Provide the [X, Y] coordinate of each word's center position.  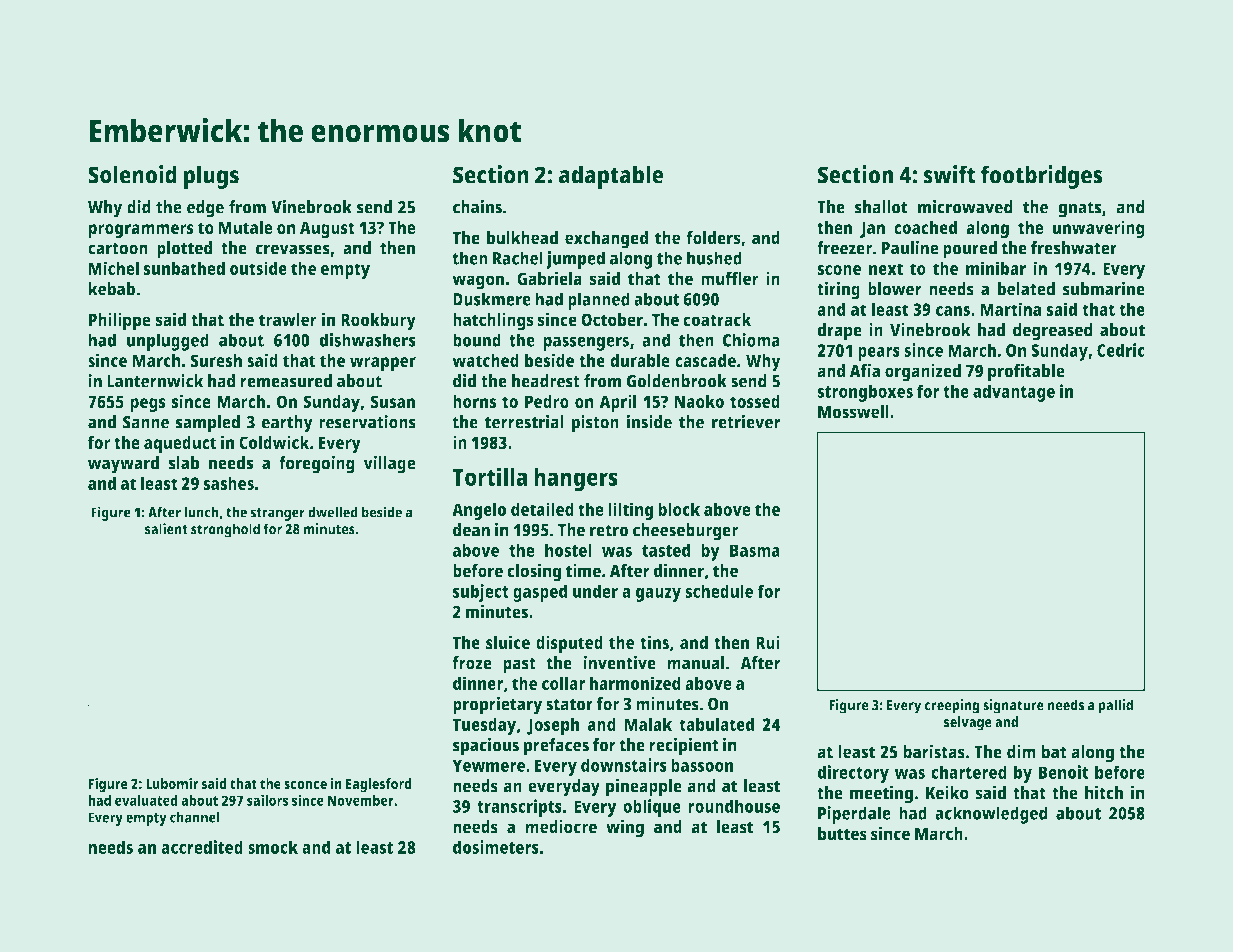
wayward [123, 465]
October [612, 320]
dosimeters [496, 847]
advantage [1014, 393]
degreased [1053, 332]
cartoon [118, 249]
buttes [842, 834]
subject [481, 593]
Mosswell [853, 412]
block [679, 509]
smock [273, 847]
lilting [630, 511]
